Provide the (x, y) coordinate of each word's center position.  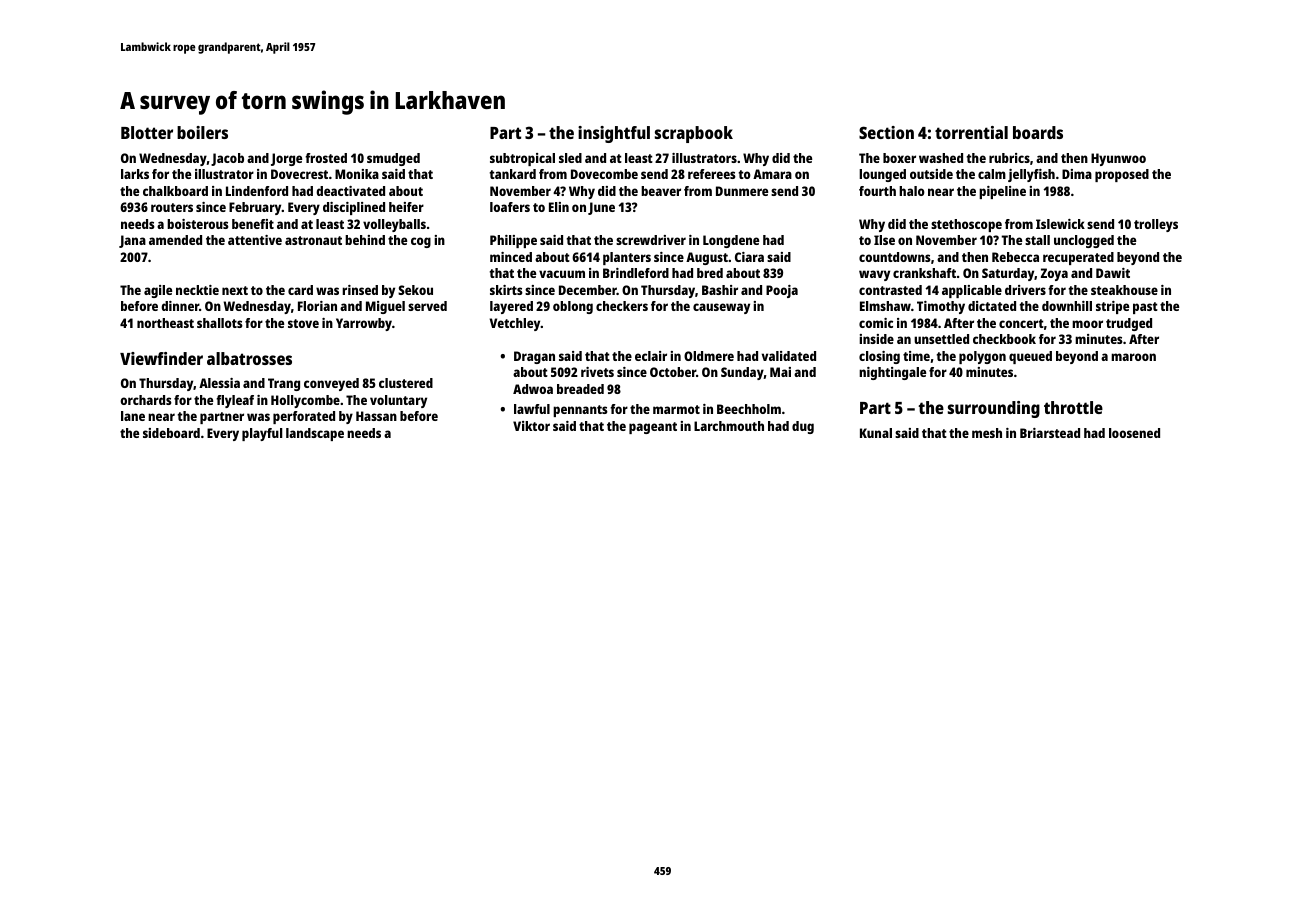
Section (886, 132)
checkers (622, 306)
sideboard (171, 433)
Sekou (415, 290)
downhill (1067, 306)
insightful (614, 134)
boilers (202, 132)
